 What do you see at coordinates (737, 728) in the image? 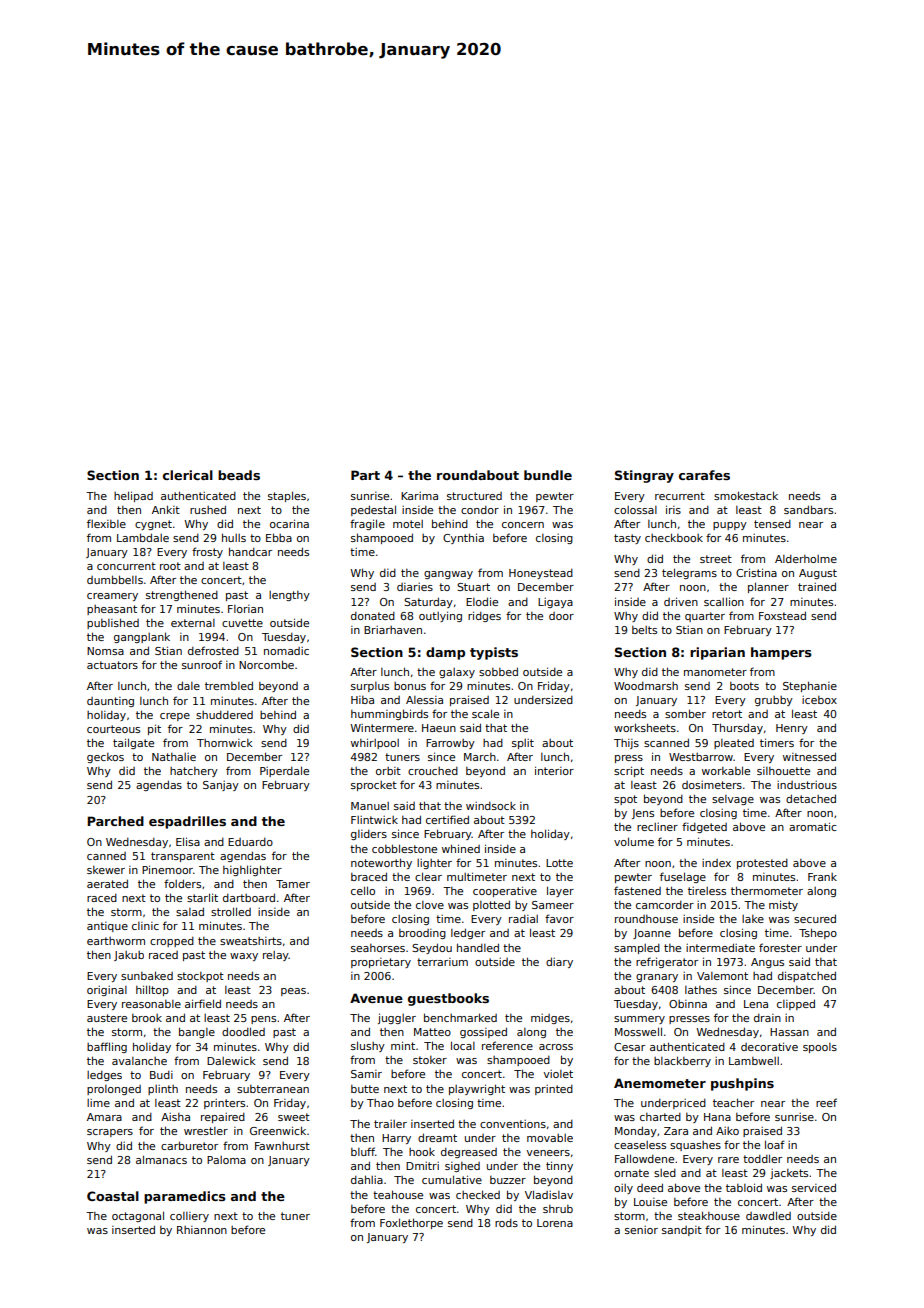
I see `Thursday` at bounding box center [737, 728].
